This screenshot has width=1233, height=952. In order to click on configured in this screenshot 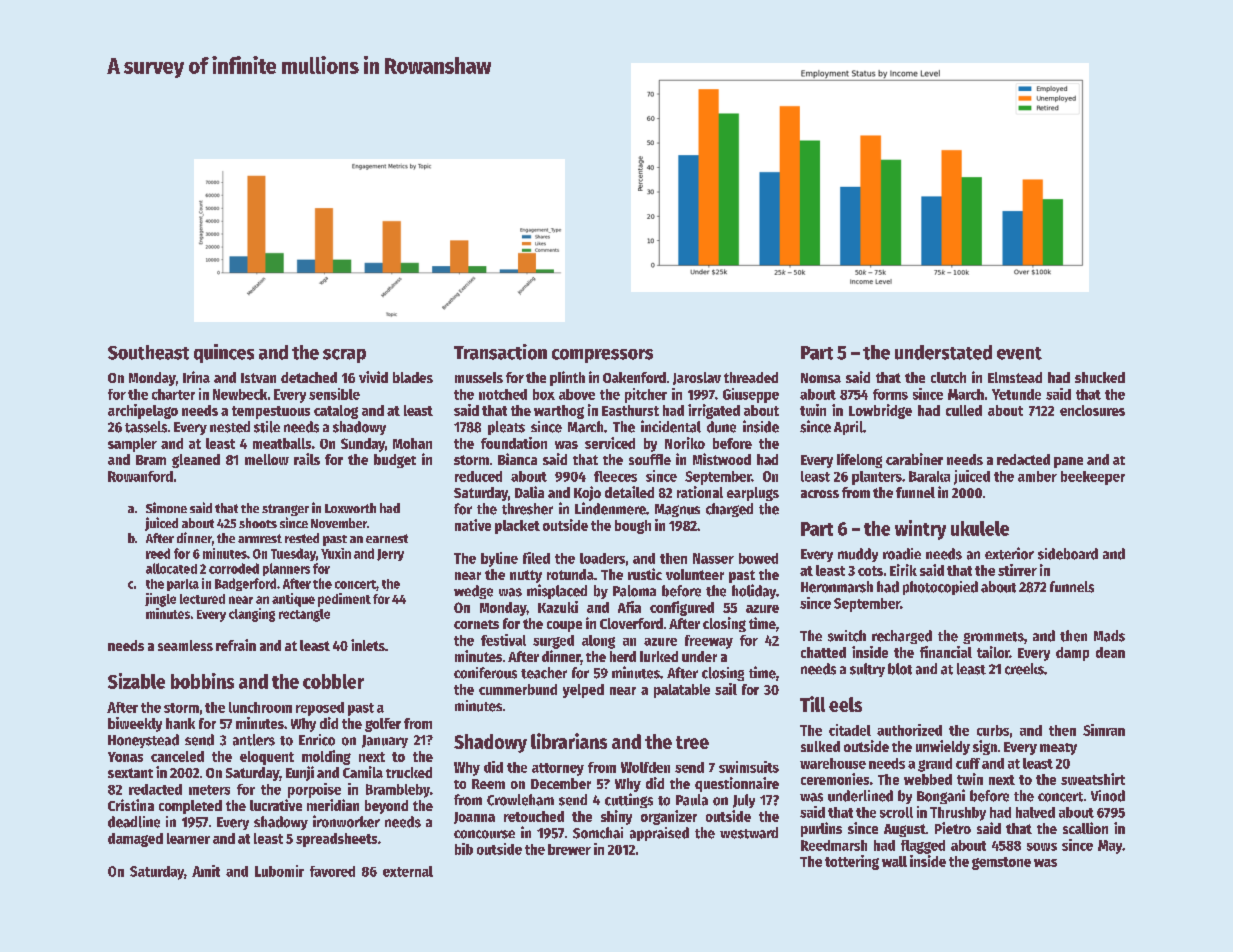, I will do `click(682, 608)`.
